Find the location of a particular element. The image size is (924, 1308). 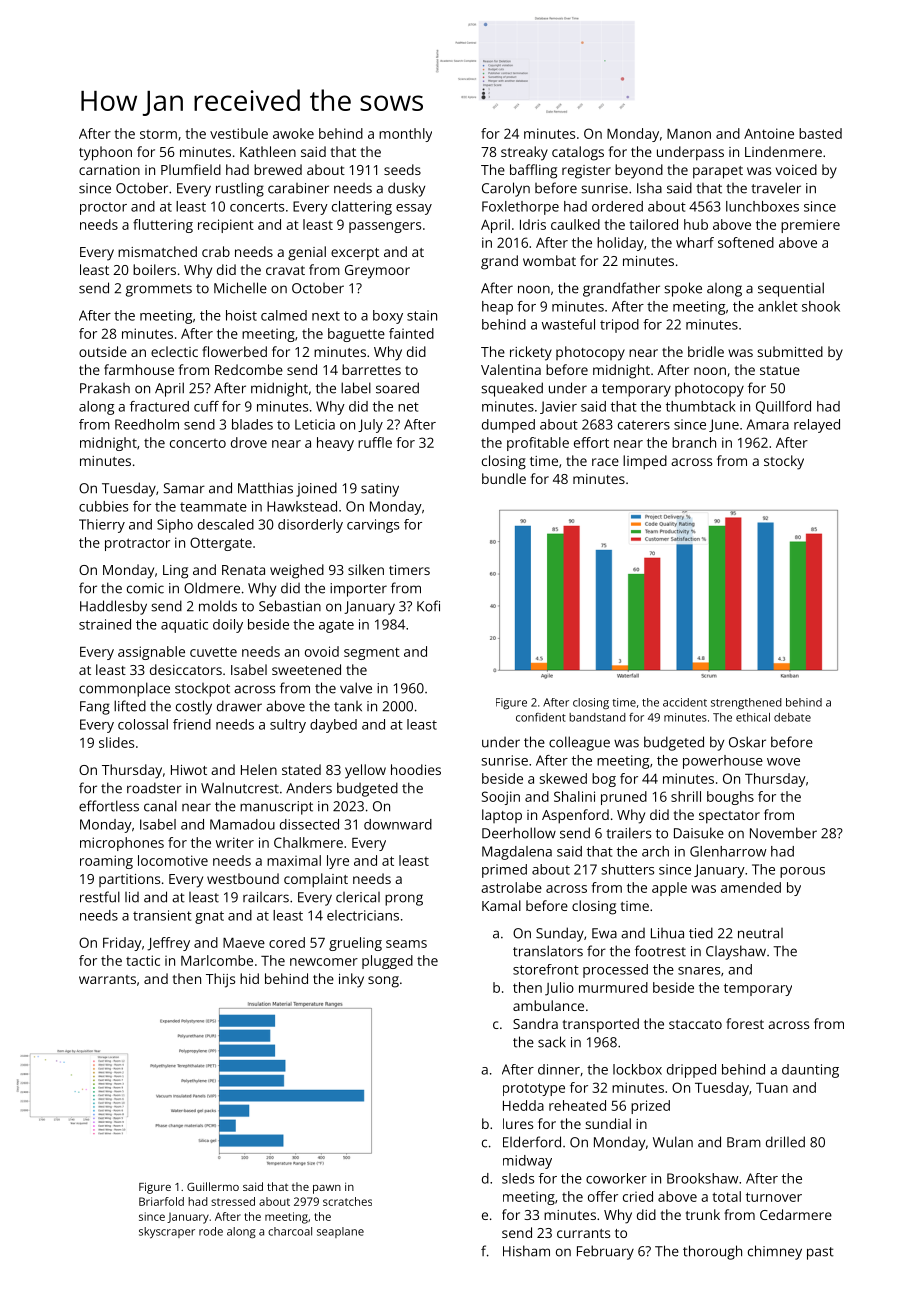

currants is located at coordinates (583, 1233).
